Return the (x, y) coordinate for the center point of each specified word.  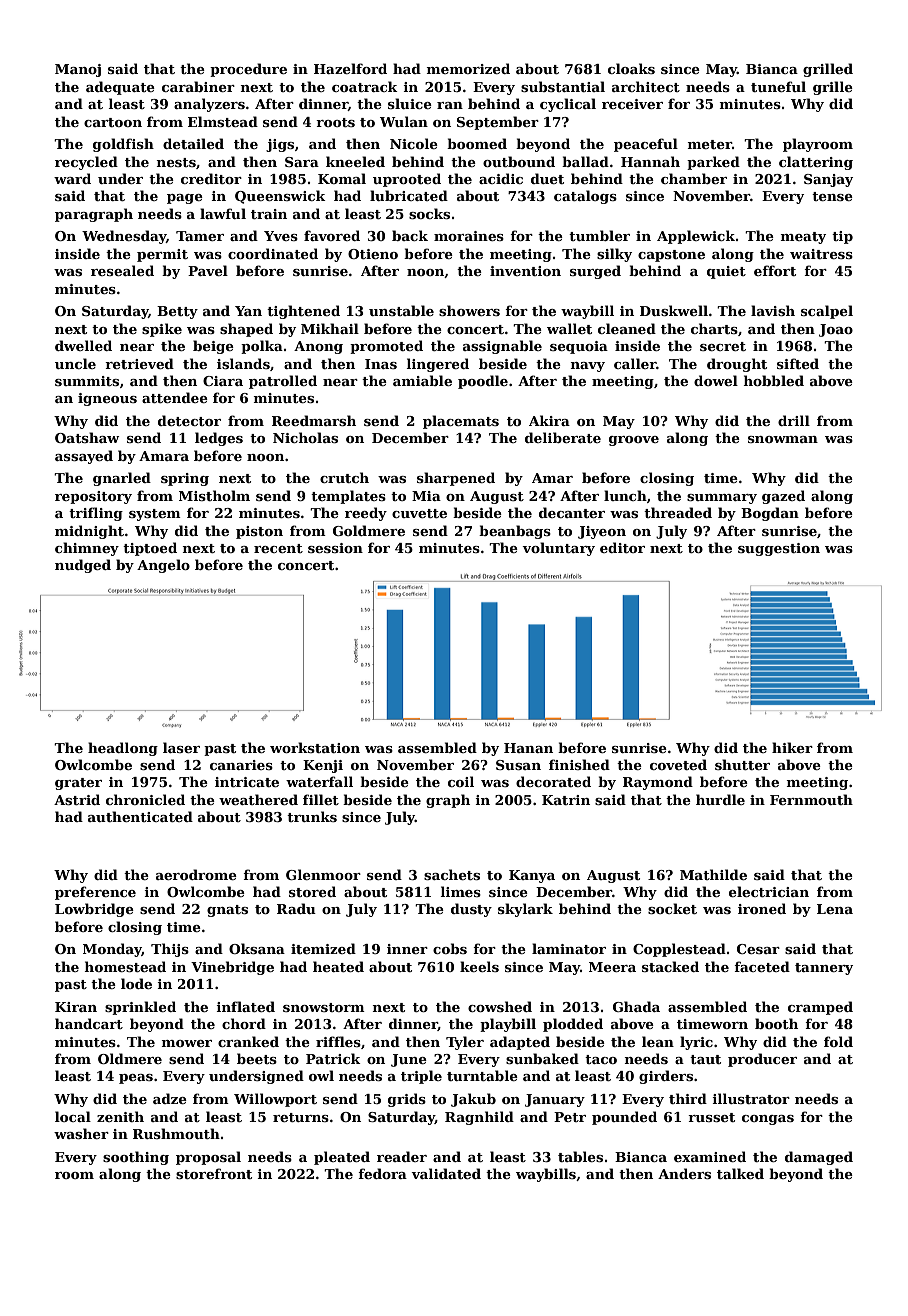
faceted (762, 966)
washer (81, 1133)
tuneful (778, 86)
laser (181, 747)
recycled (86, 163)
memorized (468, 68)
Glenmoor (323, 874)
